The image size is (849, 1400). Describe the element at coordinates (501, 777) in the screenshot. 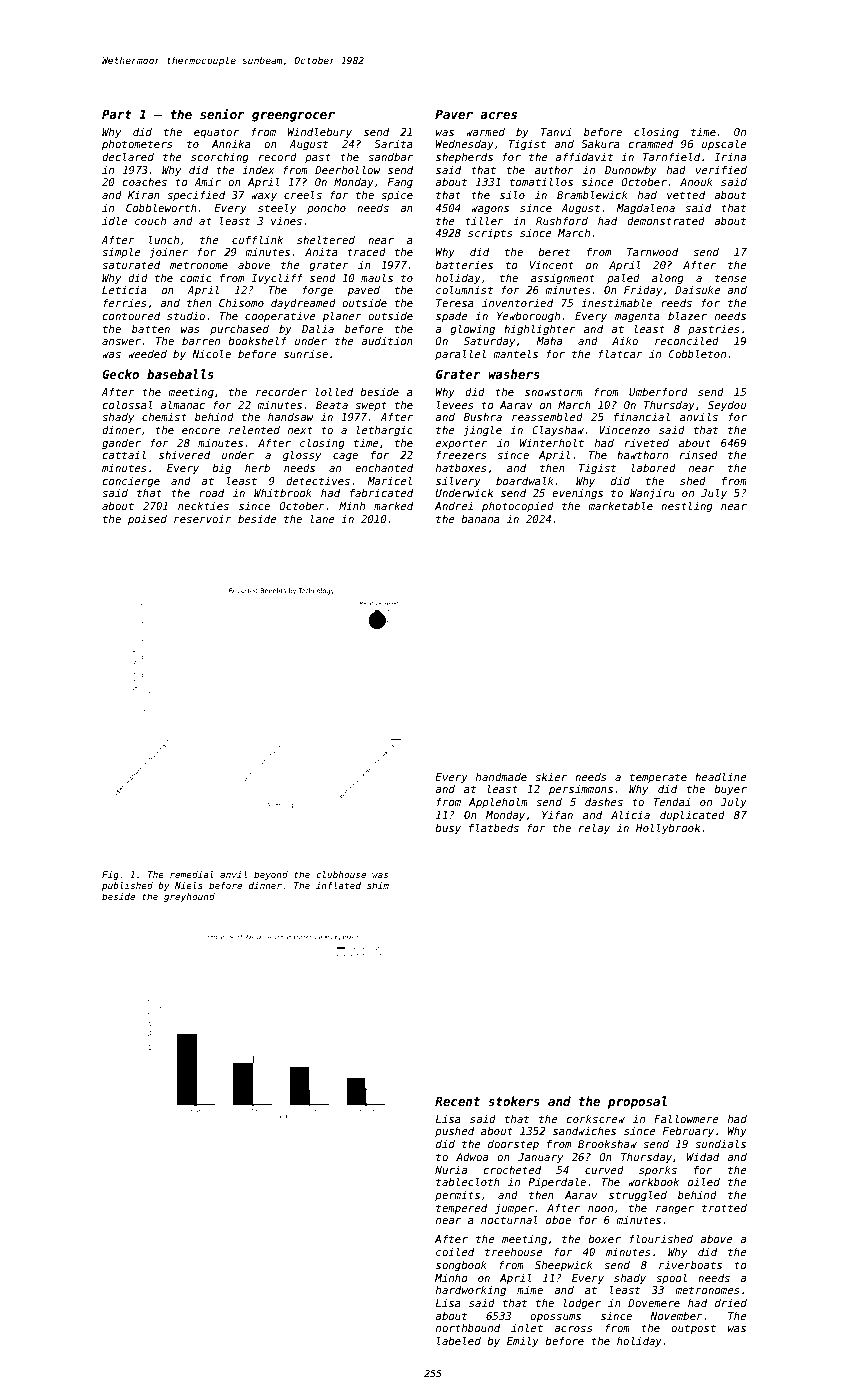

I see `handmade` at that location.
